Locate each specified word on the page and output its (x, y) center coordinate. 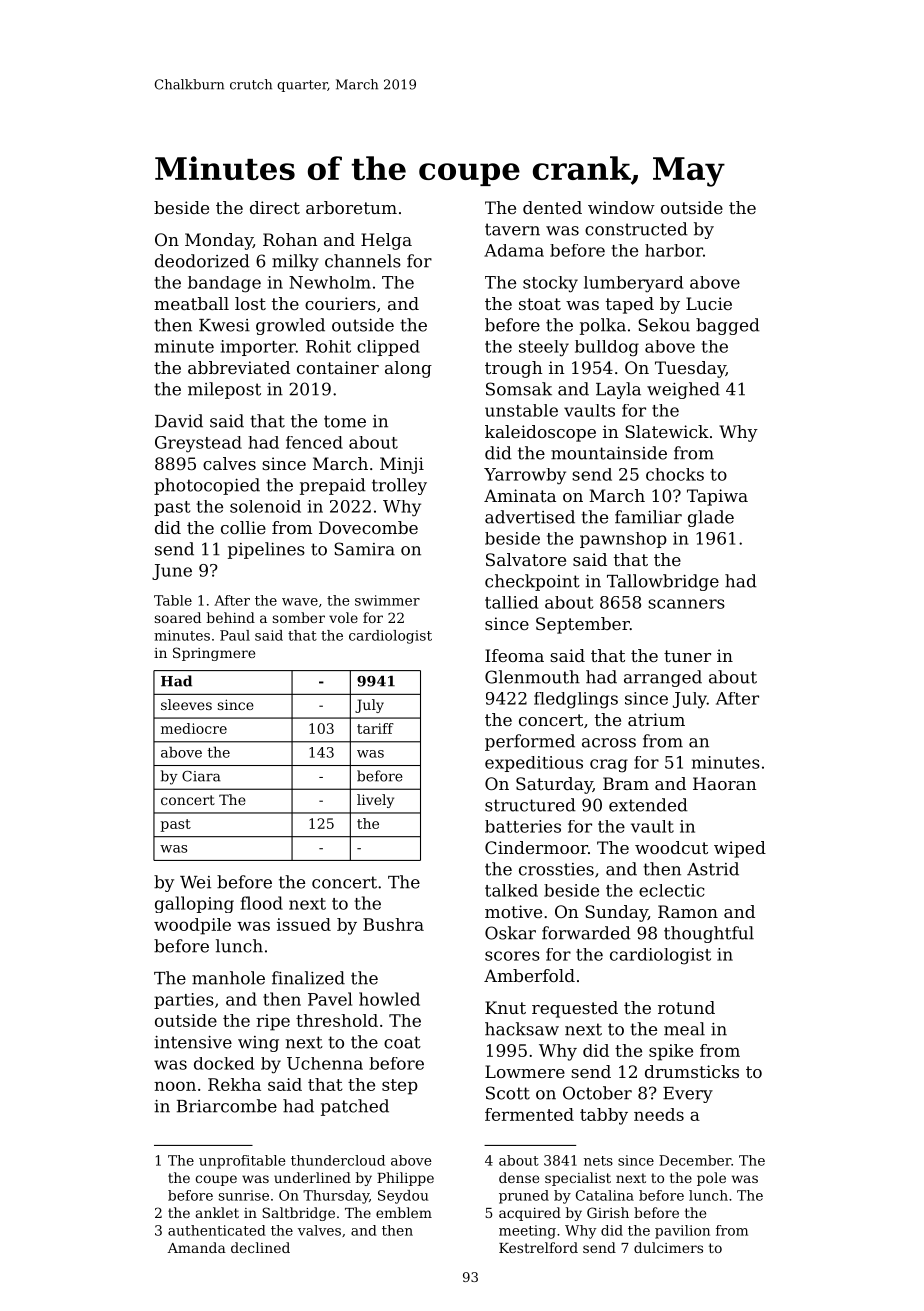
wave (300, 602)
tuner (687, 656)
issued (304, 924)
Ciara (201, 776)
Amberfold (529, 975)
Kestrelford (538, 1247)
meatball (191, 303)
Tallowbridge (663, 582)
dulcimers (668, 1247)
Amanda (197, 1247)
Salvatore (526, 559)
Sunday (616, 913)
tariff (375, 728)
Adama (514, 250)
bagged (728, 326)
